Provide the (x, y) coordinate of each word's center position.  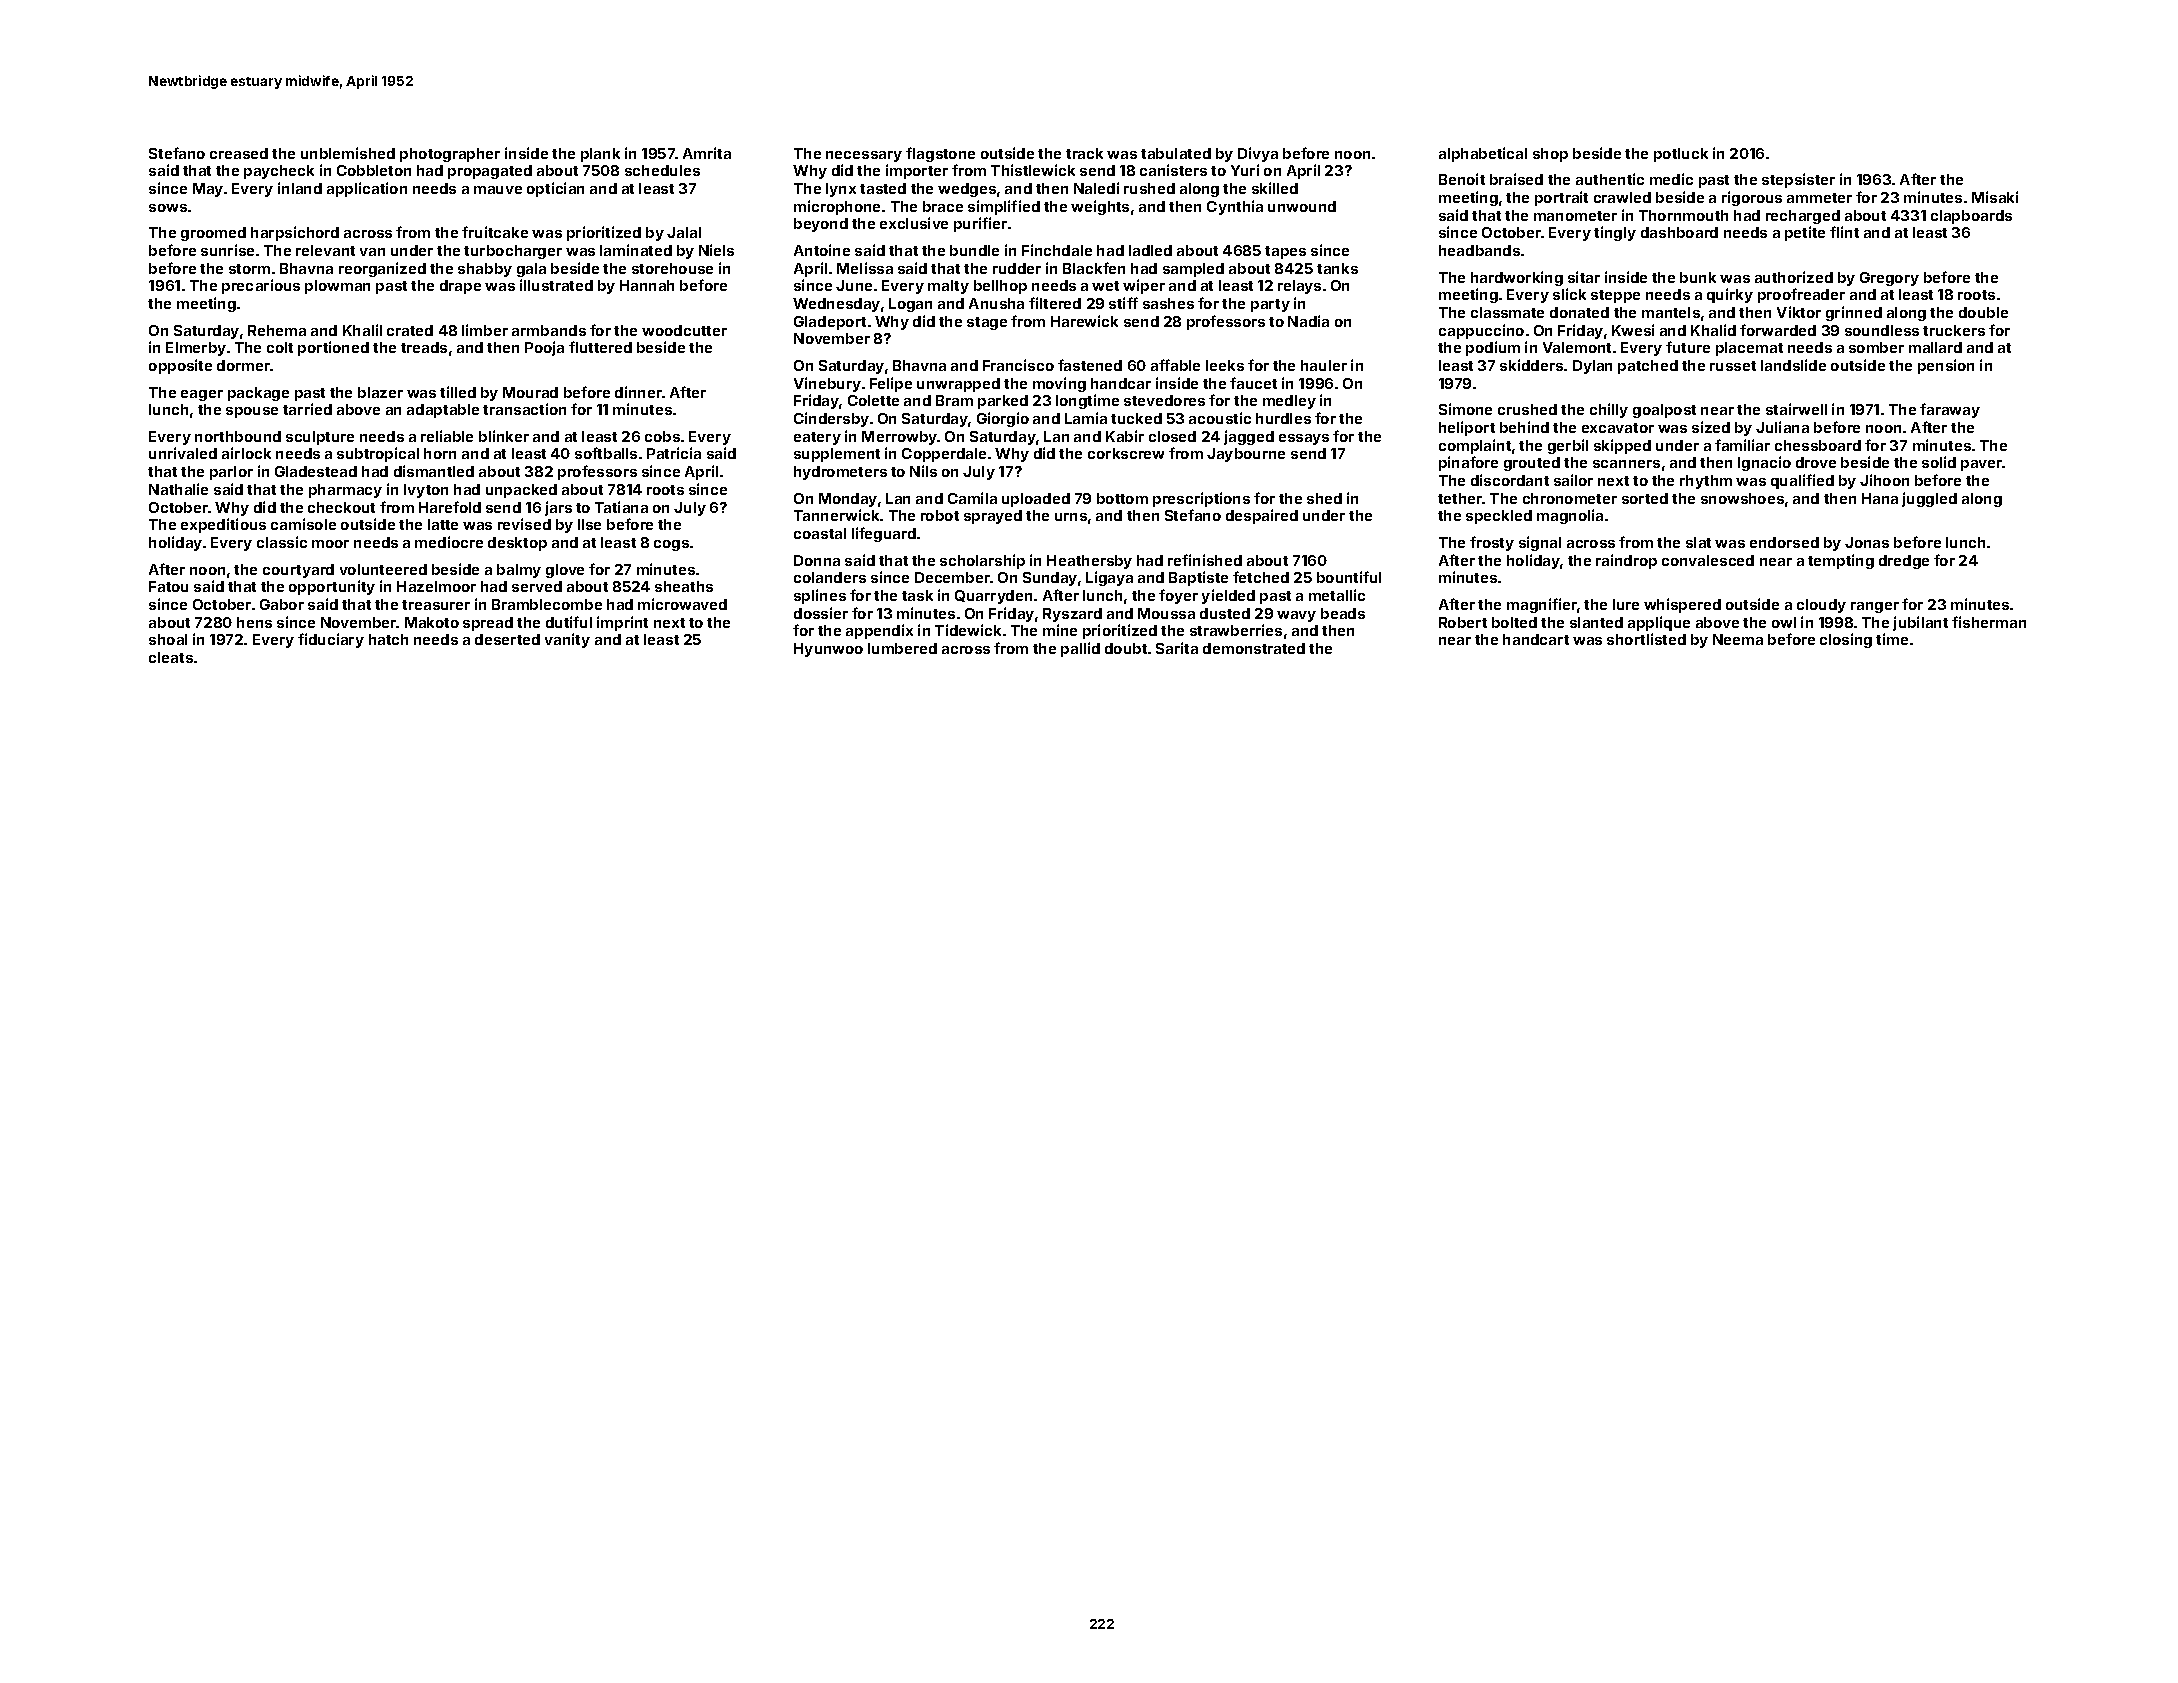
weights (1100, 207)
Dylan (1592, 367)
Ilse (589, 524)
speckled (1499, 517)
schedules (662, 170)
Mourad (530, 392)
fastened (1090, 365)
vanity (567, 640)
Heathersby (1089, 562)
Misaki (1995, 197)
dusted (1225, 613)
